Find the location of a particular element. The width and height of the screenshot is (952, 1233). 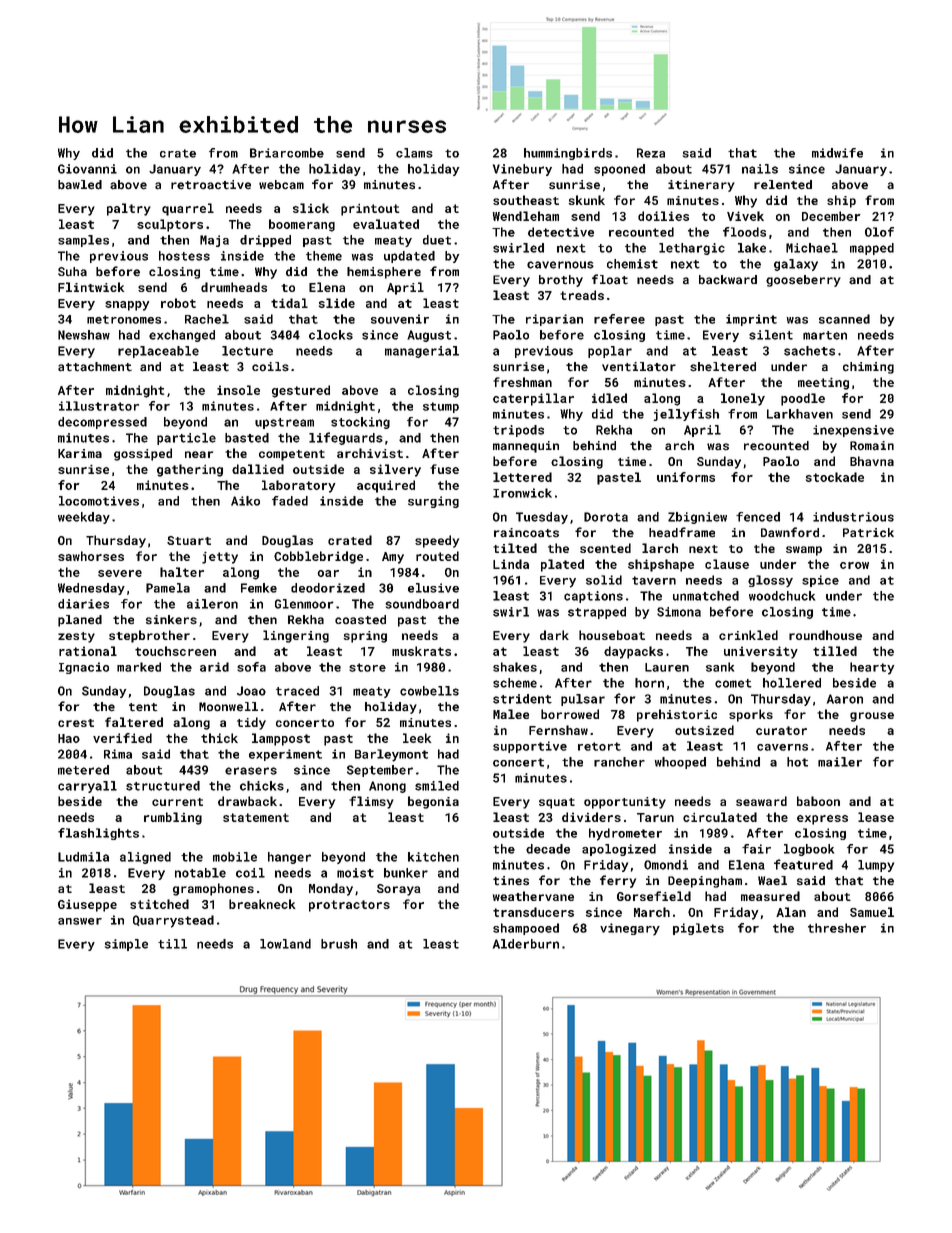

lecture is located at coordinates (247, 351).
